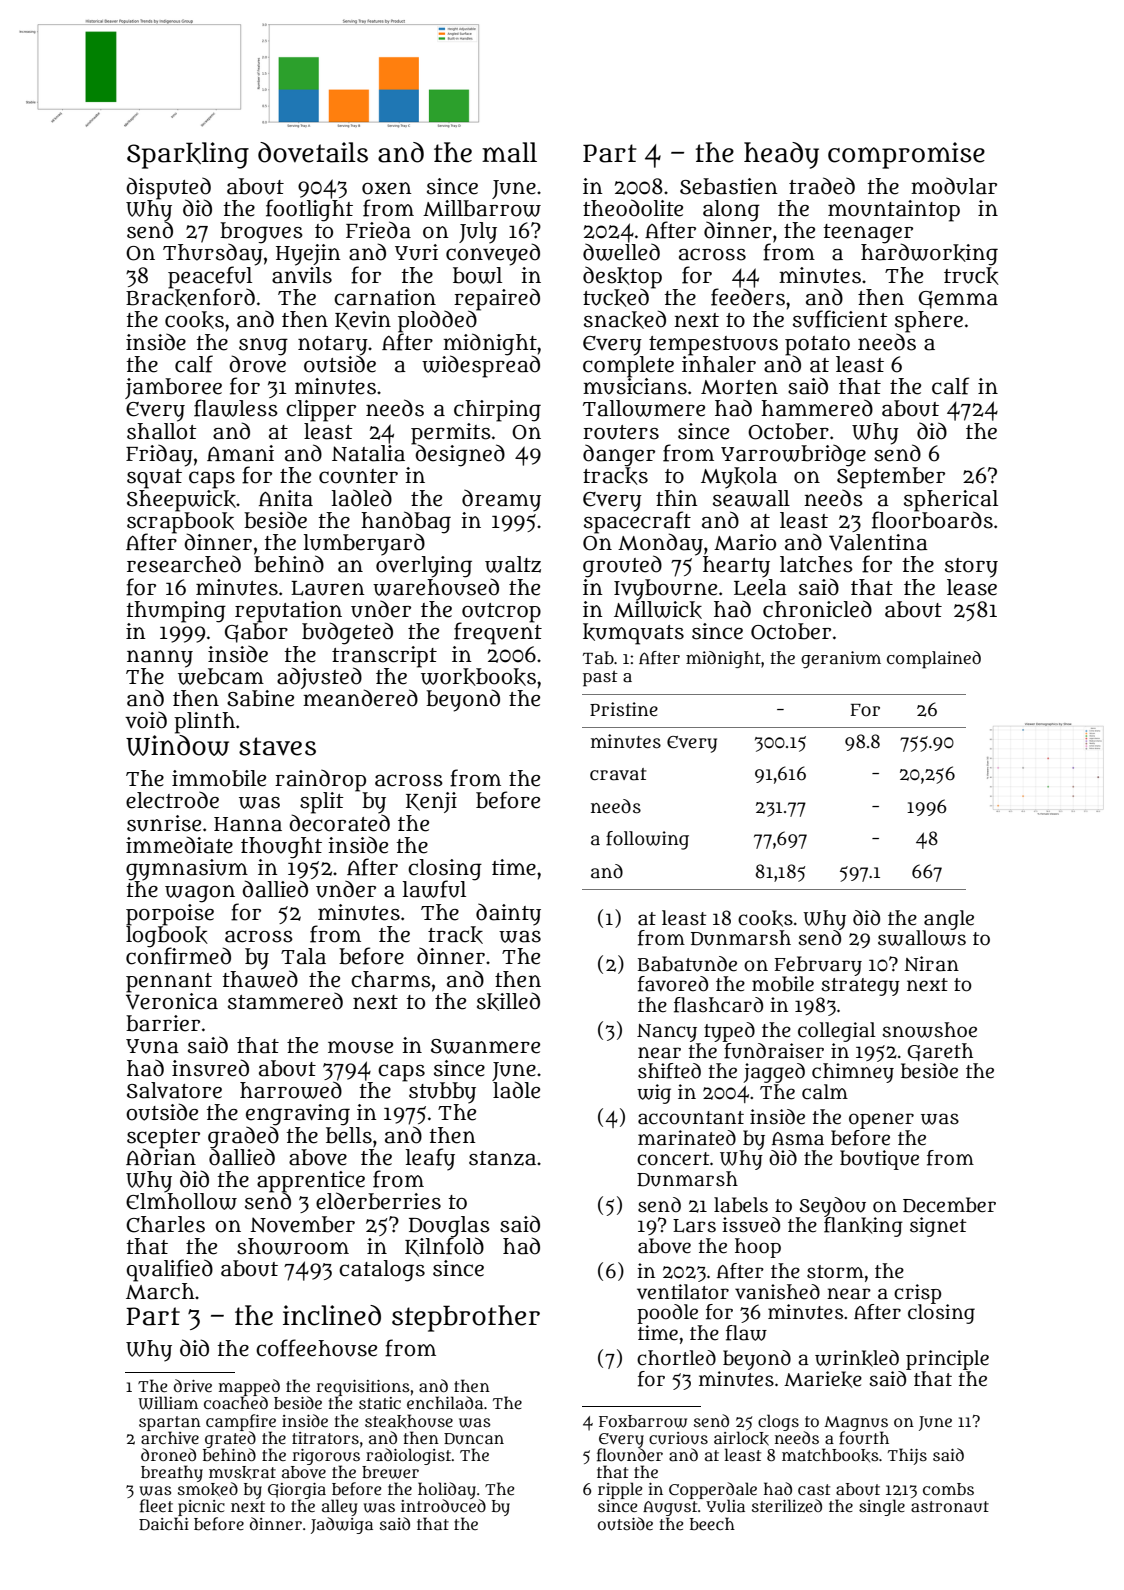 This image has height=1590, width=1124. I want to click on following, so click(647, 840).
